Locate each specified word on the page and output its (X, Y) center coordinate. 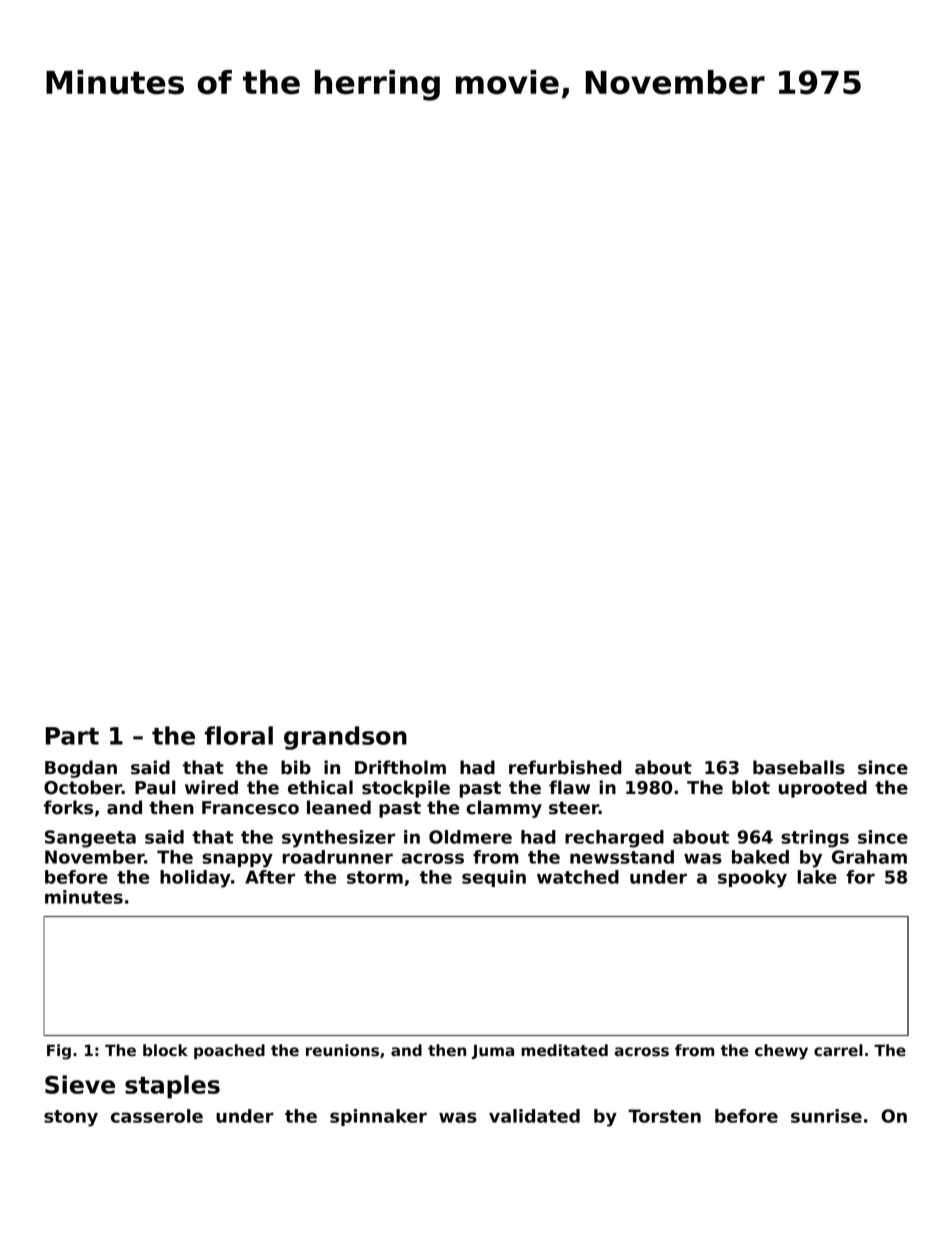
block (165, 1050)
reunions (342, 1050)
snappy (237, 860)
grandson (345, 738)
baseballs (799, 767)
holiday (195, 879)
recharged (614, 839)
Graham (869, 857)
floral (239, 735)
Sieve (80, 1084)
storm (375, 877)
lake (817, 877)
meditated (564, 1050)
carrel (838, 1050)
